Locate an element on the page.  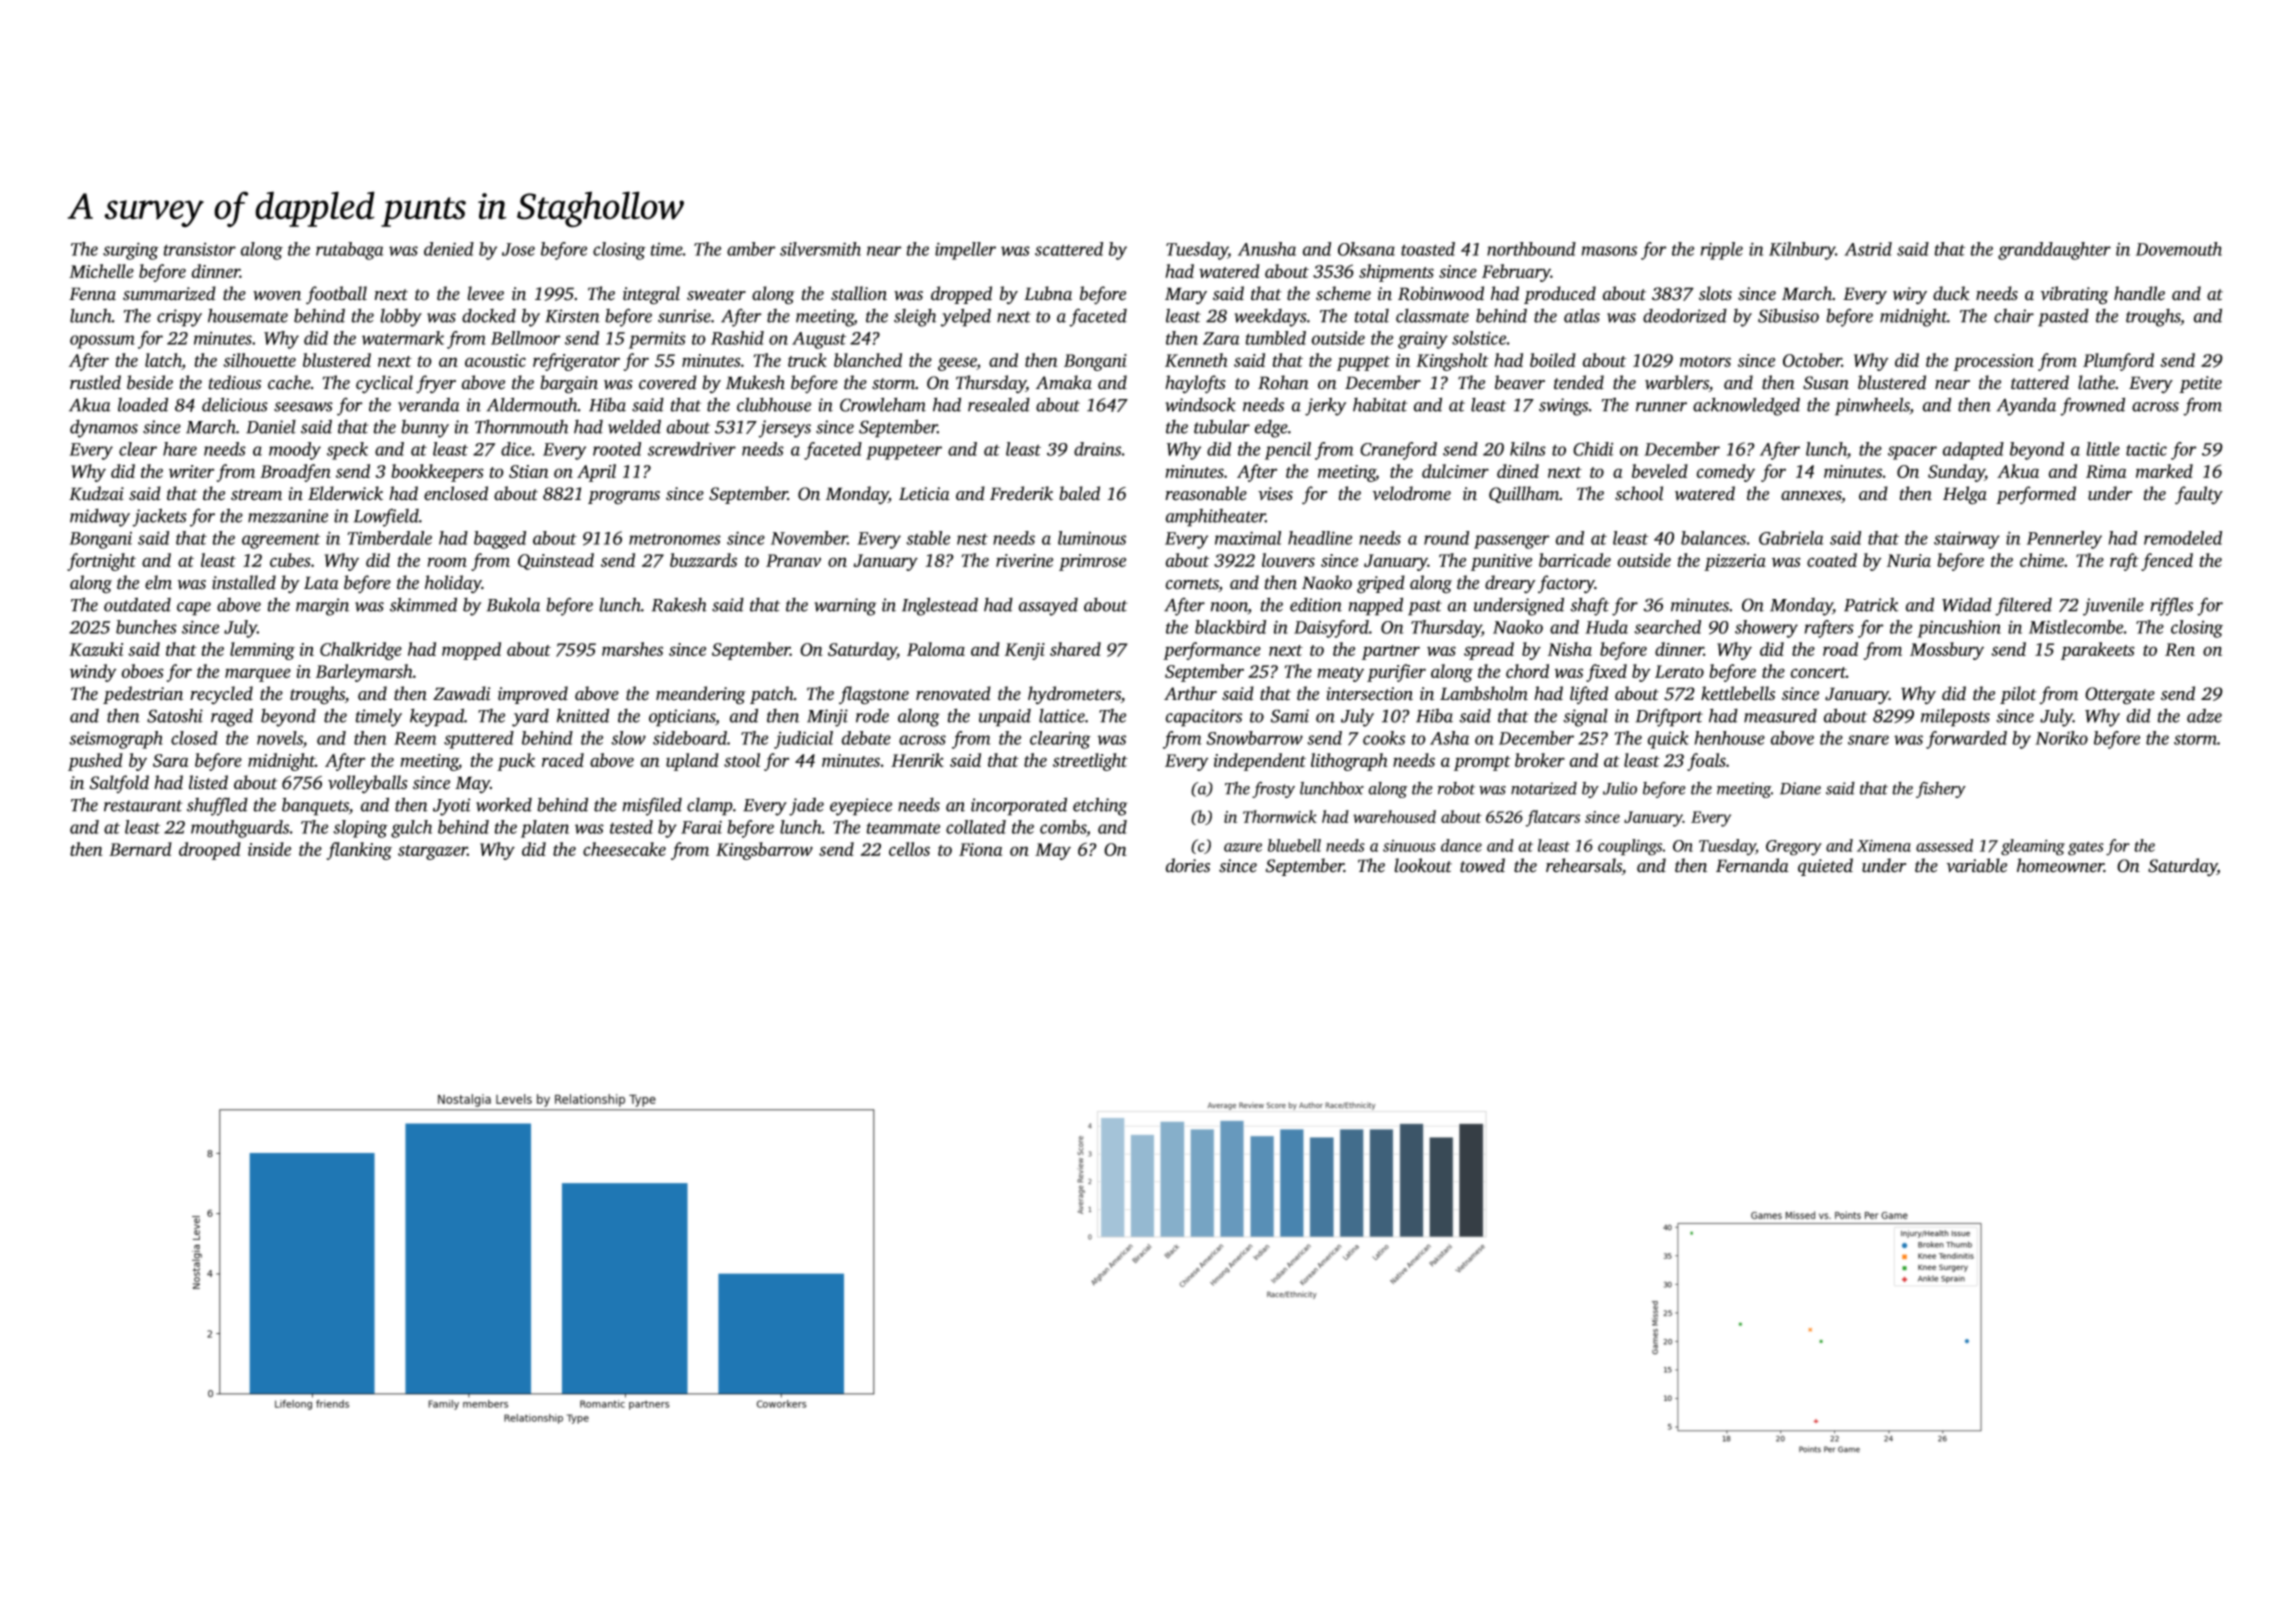
Lowfield is located at coordinates (386, 517).
